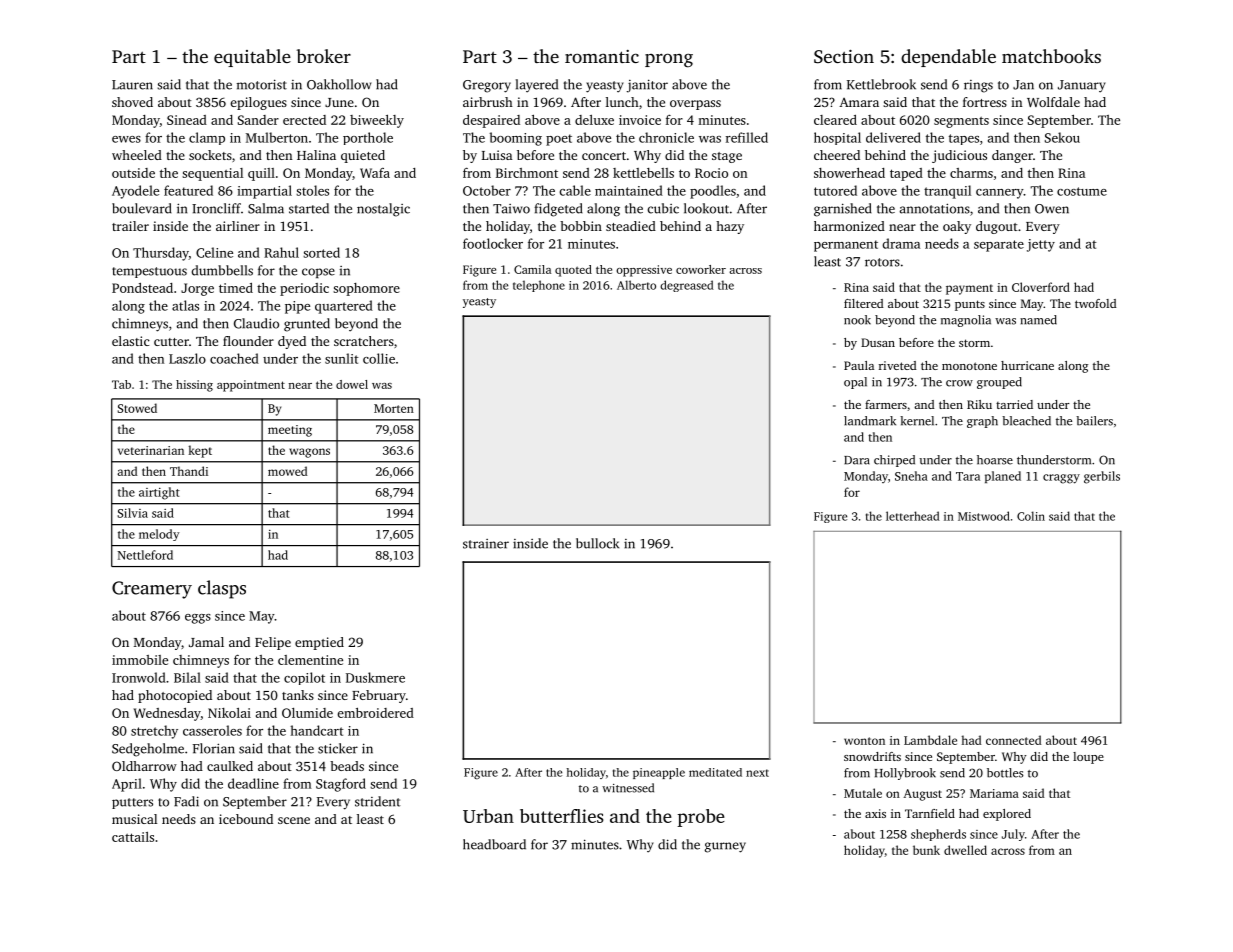  I want to click on connected, so click(1014, 740).
